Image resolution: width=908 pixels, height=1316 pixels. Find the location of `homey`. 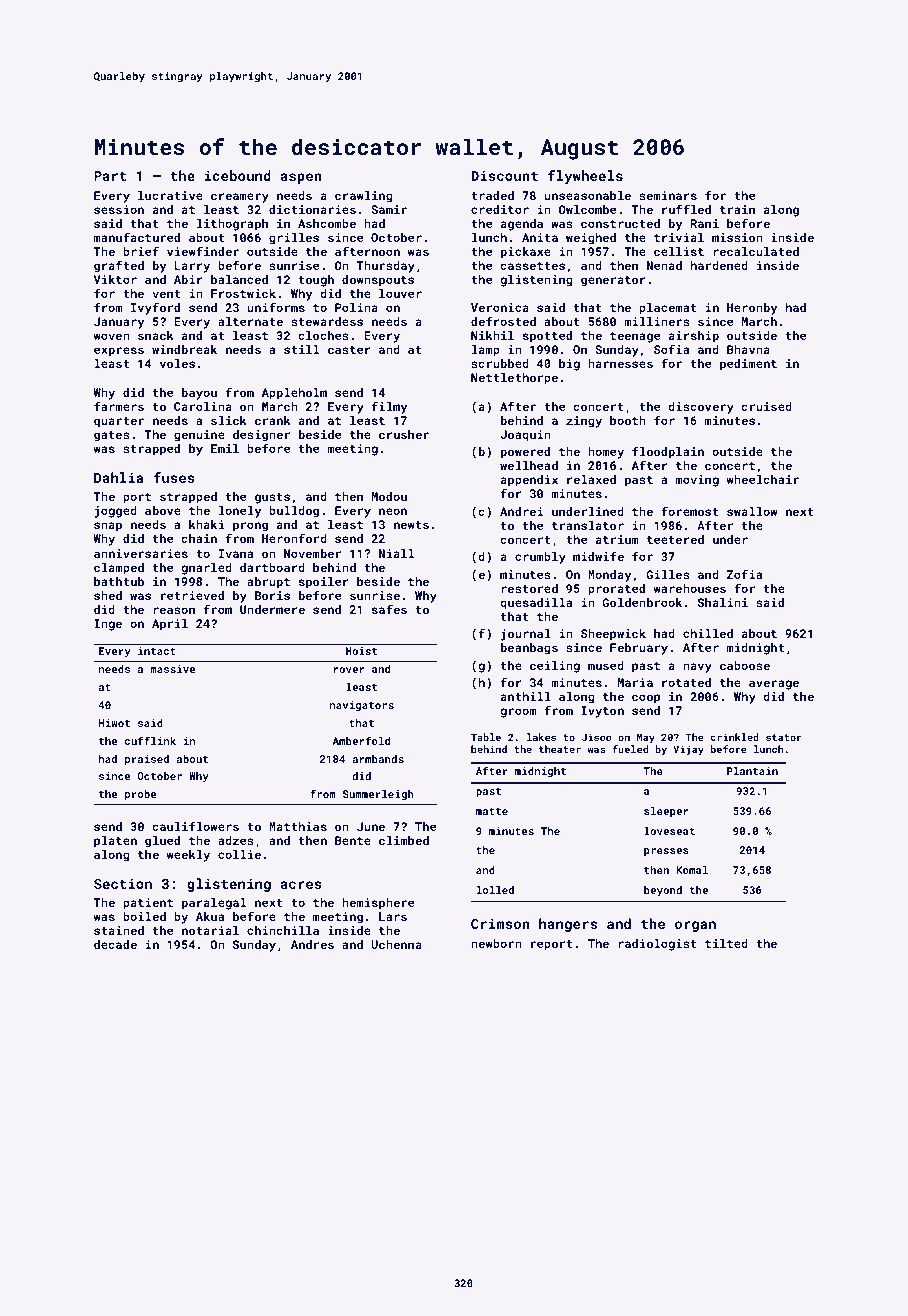

homey is located at coordinates (606, 453).
